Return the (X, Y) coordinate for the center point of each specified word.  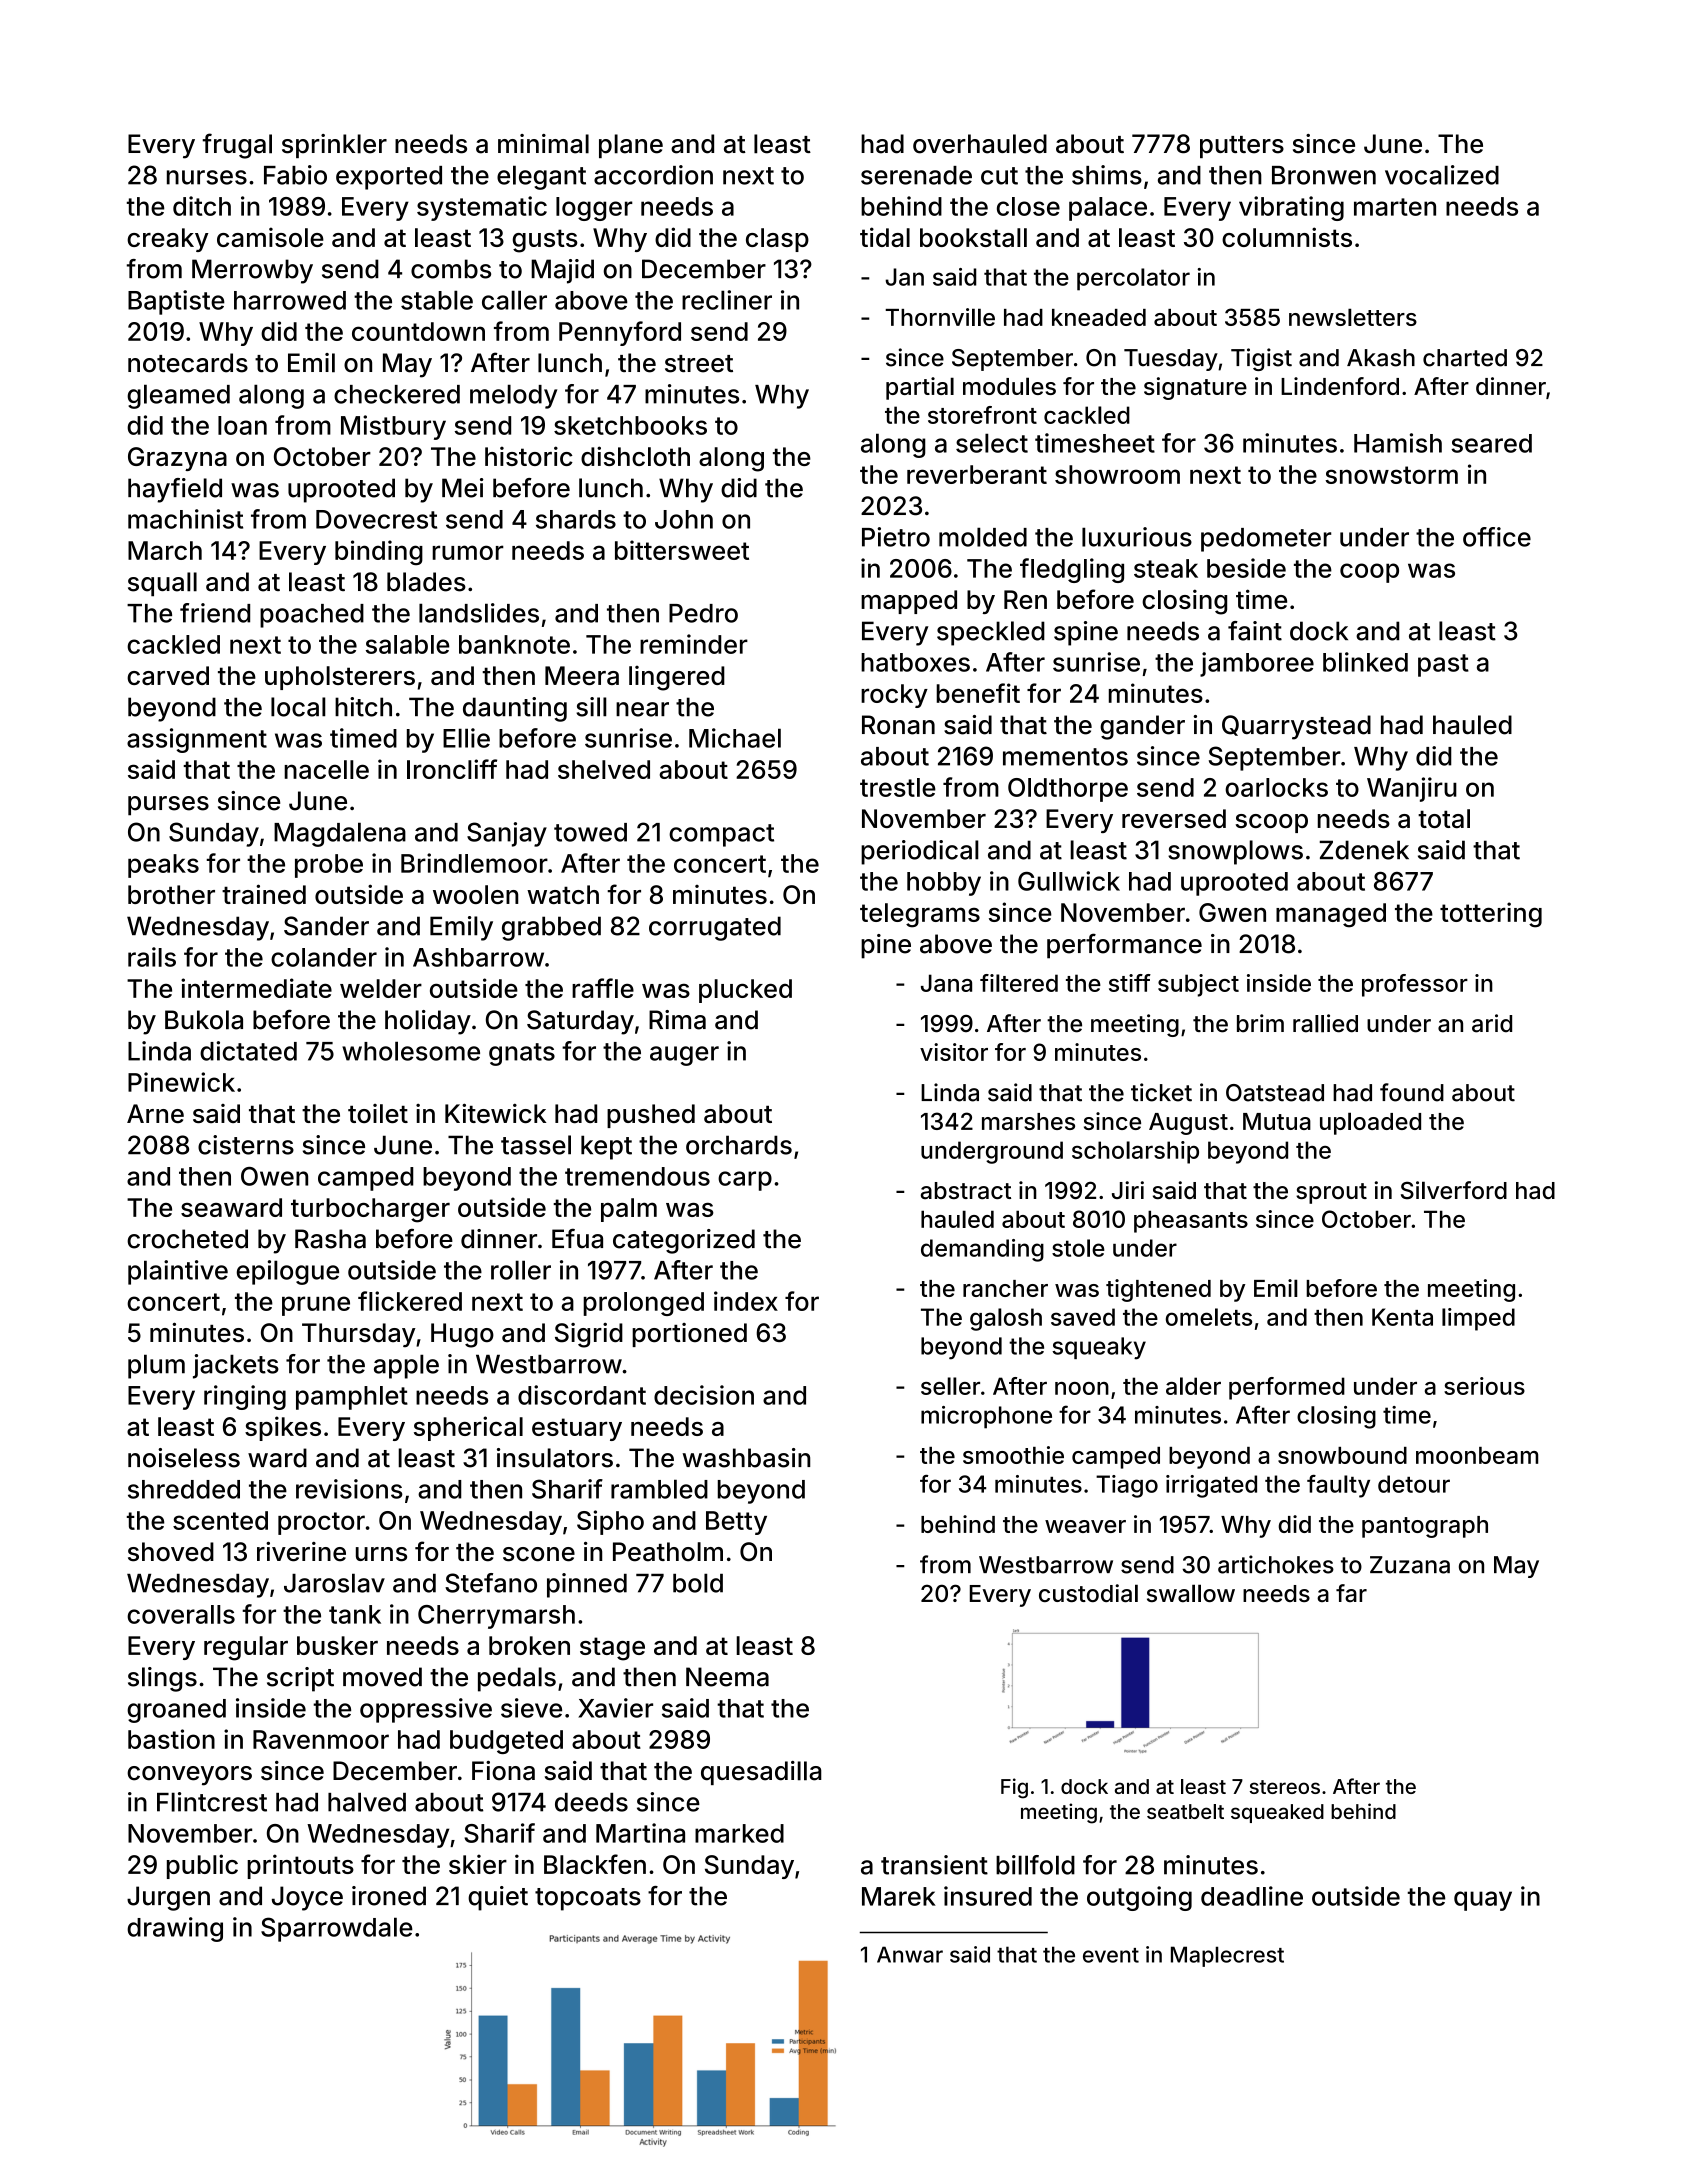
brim (1260, 1023)
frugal (237, 146)
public (202, 1866)
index (746, 1301)
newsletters (1353, 317)
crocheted (187, 1239)
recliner (727, 300)
